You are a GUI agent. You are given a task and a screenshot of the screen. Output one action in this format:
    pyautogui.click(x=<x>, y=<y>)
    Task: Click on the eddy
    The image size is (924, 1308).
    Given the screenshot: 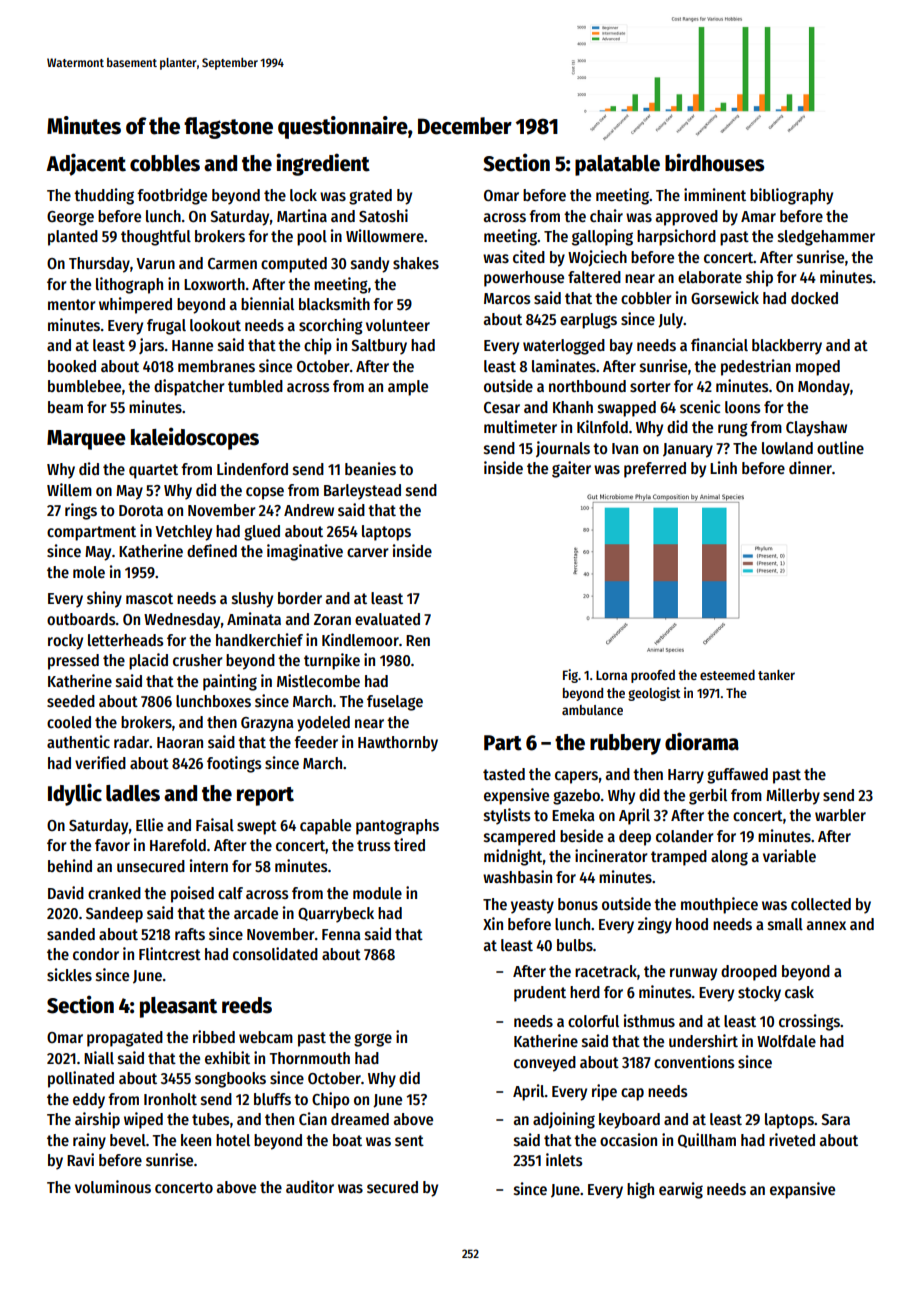 What is the action you would take?
    pyautogui.click(x=89, y=1101)
